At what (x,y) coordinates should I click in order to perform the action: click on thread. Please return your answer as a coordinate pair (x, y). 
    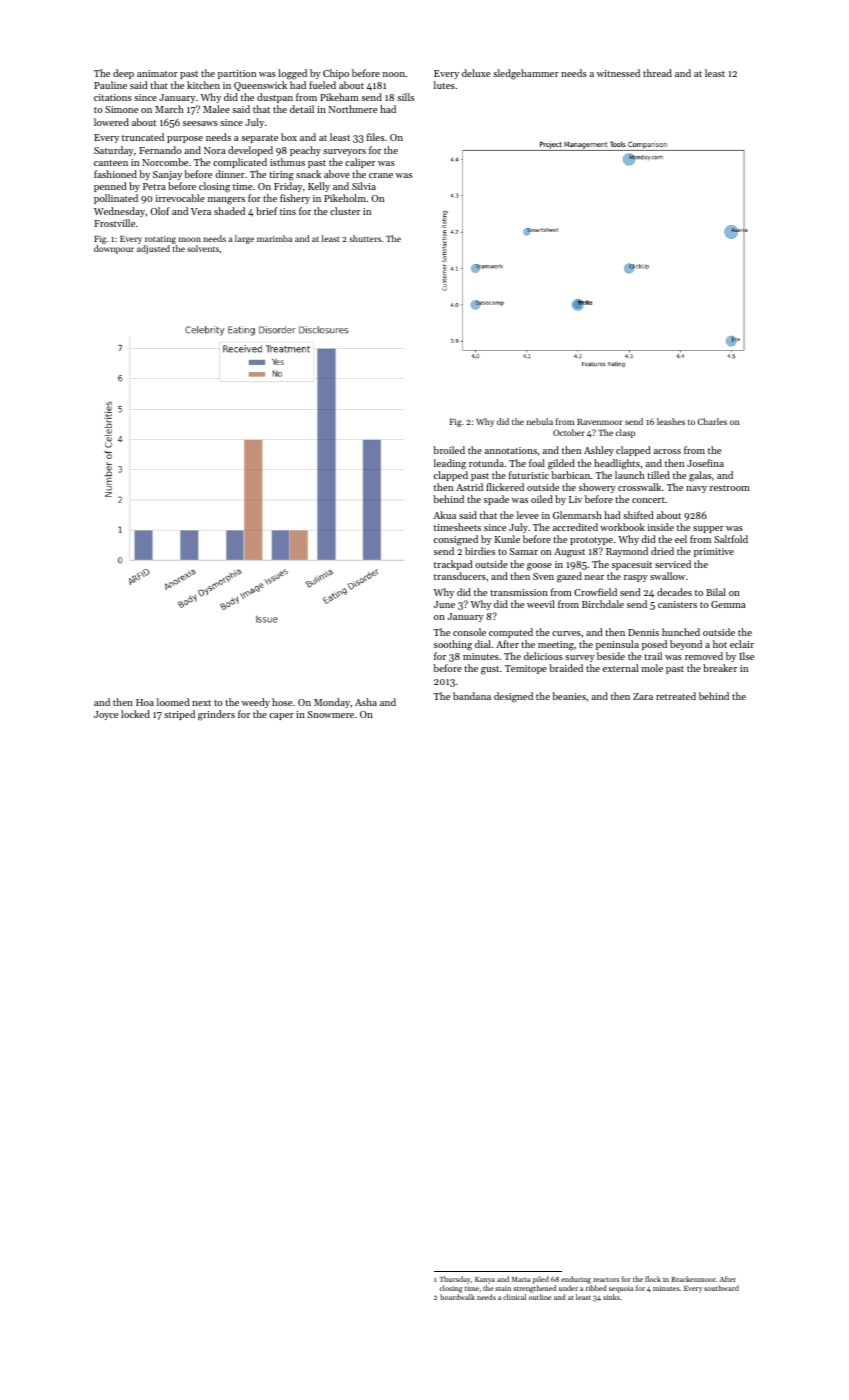
    Looking at the image, I should click on (657, 73).
